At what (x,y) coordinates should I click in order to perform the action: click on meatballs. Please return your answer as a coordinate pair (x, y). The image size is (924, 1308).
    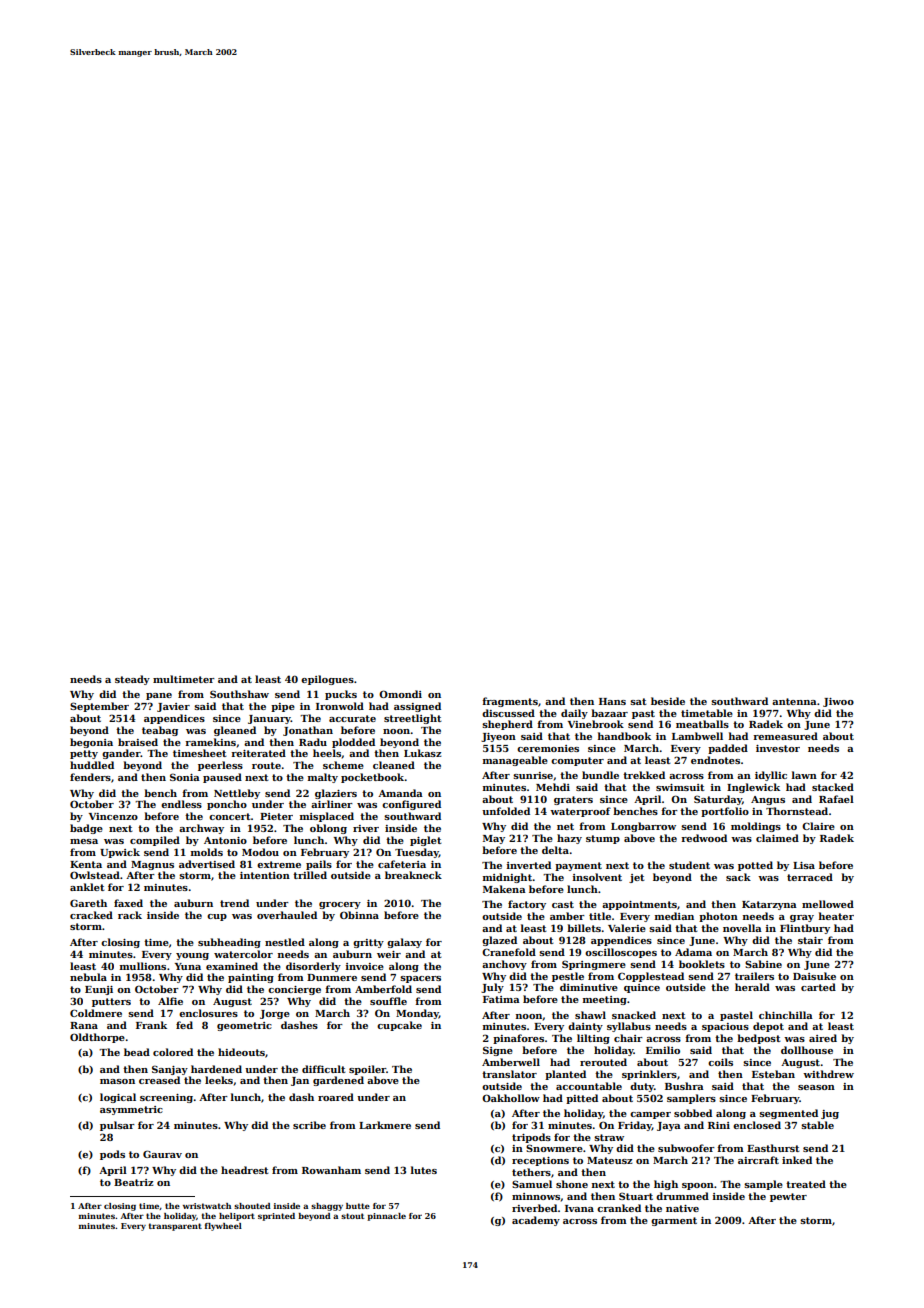
    Looking at the image, I should click on (702, 724).
